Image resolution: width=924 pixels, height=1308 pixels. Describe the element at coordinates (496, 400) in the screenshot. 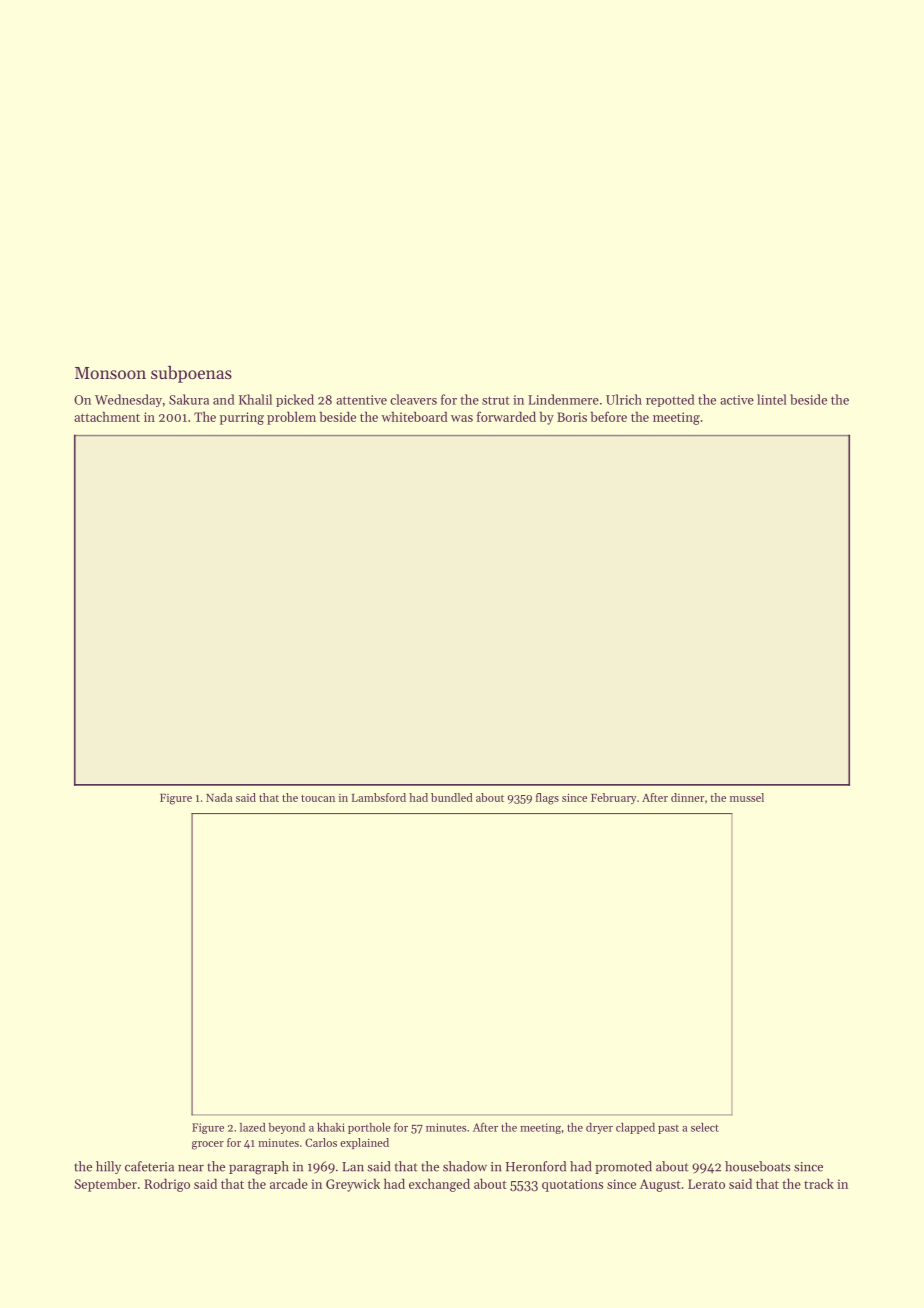

I see `strut` at that location.
